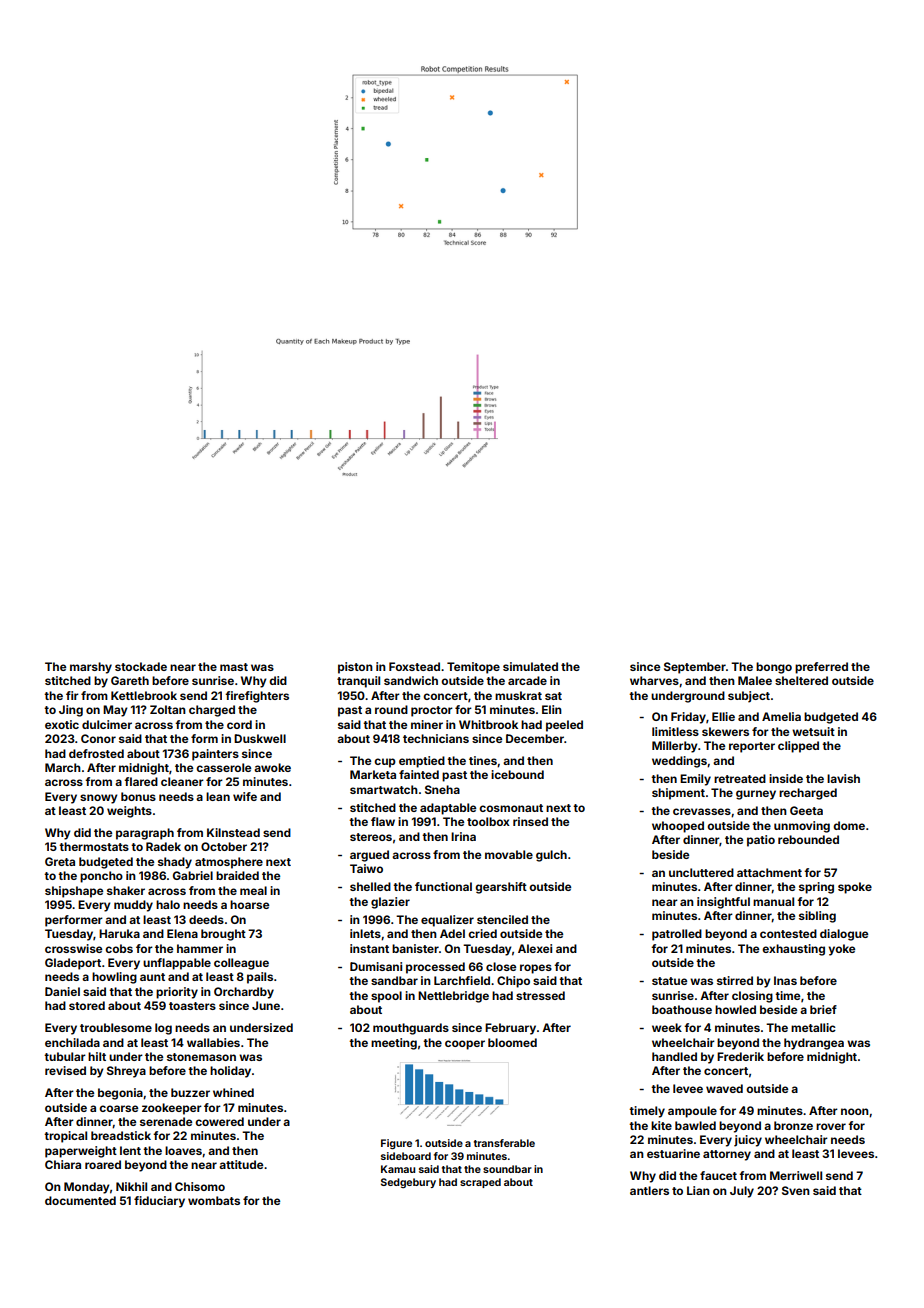  I want to click on fiduciary, so click(159, 1202).
